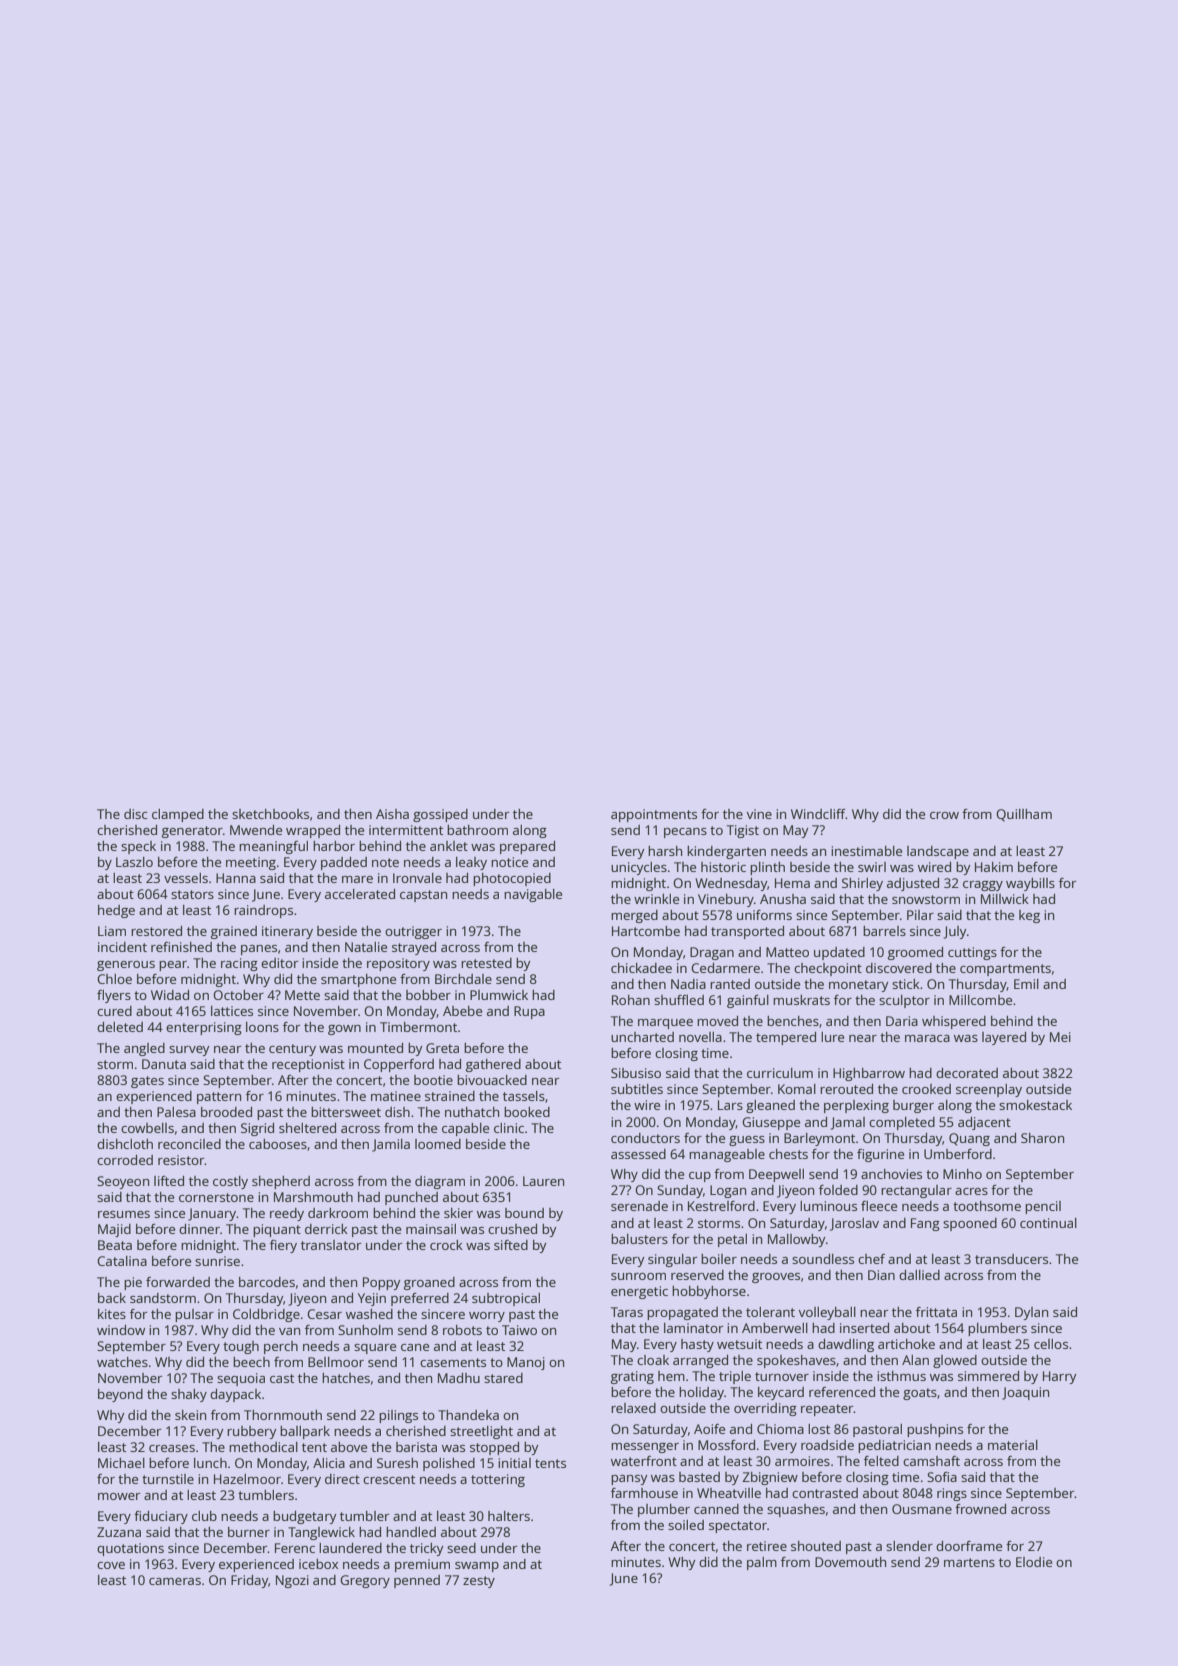 This screenshot has height=1666, width=1178. Describe the element at coordinates (372, 1299) in the screenshot. I see `Yejin` at that location.
